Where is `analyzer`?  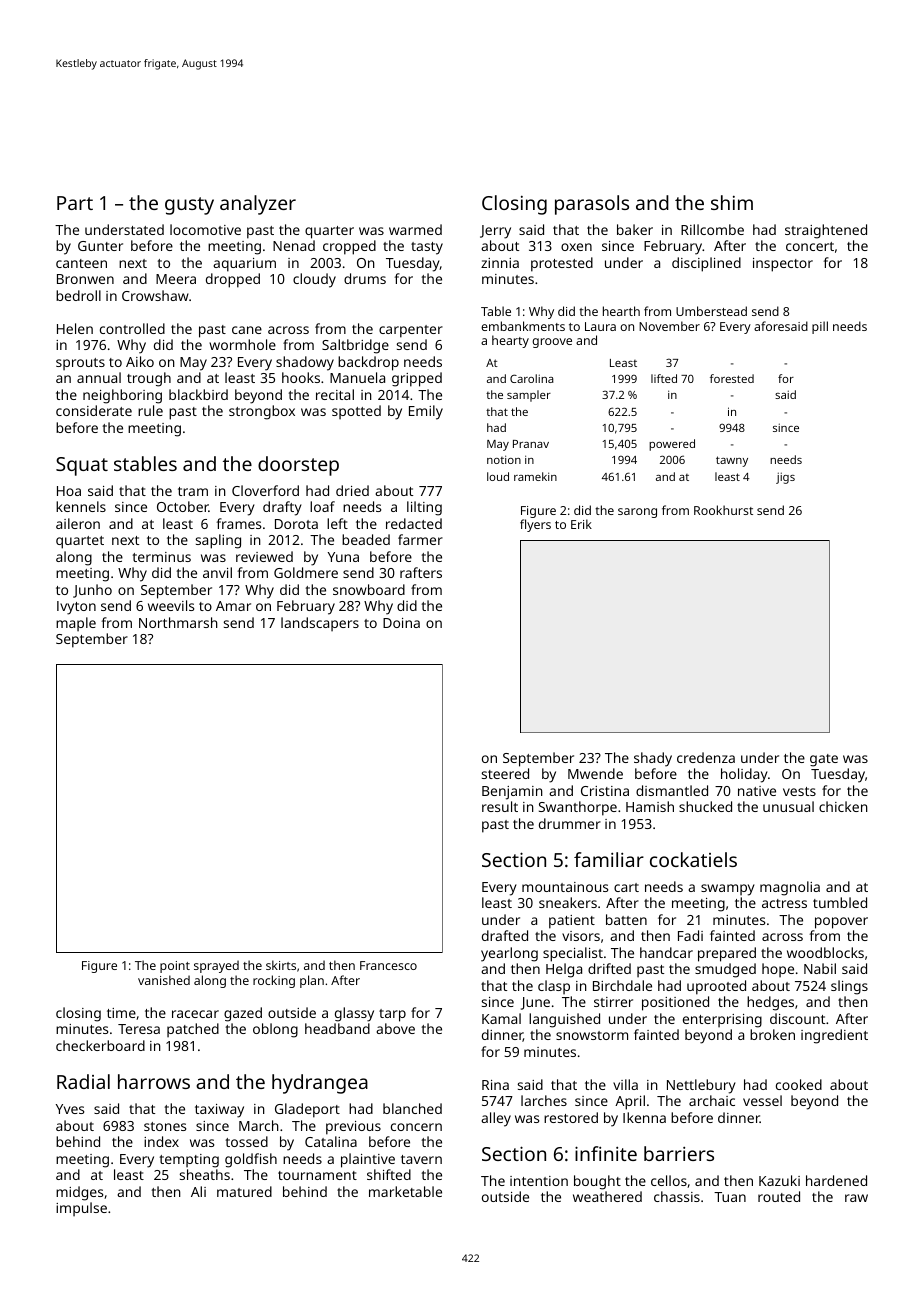
analyzer is located at coordinates (258, 205).
